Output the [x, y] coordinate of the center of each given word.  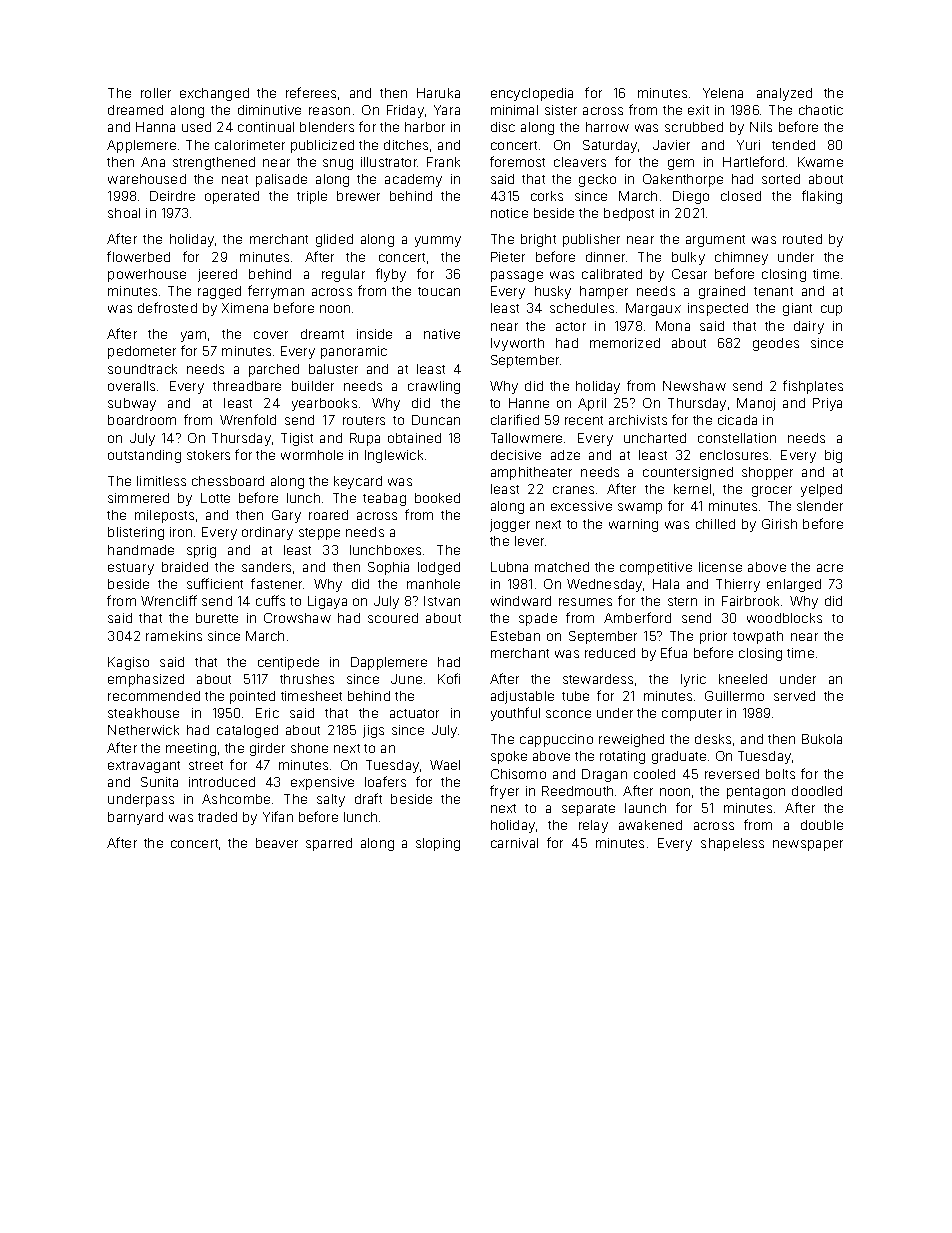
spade [538, 619]
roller [156, 93]
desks [713, 739]
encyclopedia [532, 94]
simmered [138, 498]
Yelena [723, 93]
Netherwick [143, 730]
